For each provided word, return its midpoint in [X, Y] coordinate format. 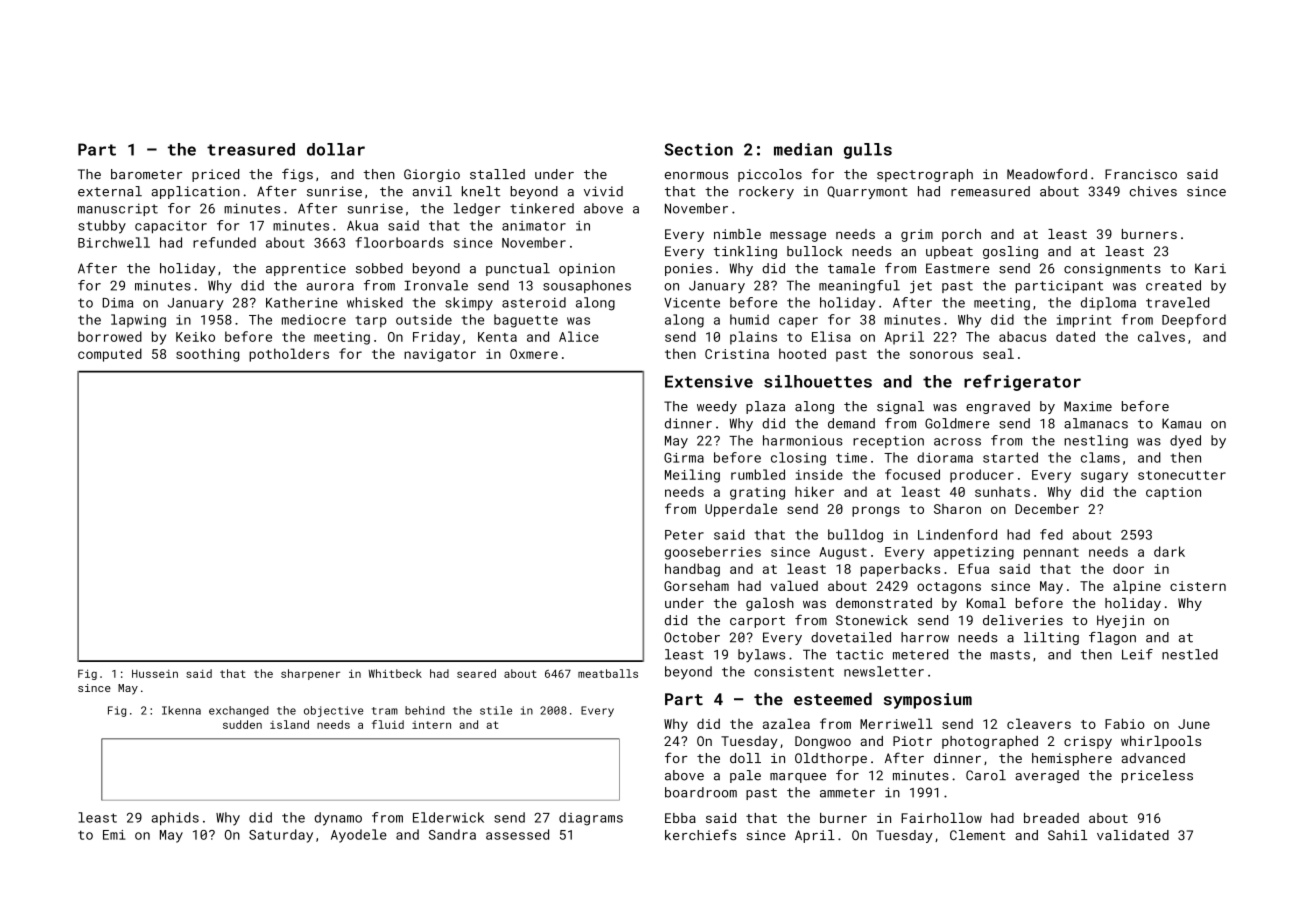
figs [297, 175]
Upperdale [741, 510]
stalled [497, 174]
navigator [440, 355]
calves [1161, 336]
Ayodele [359, 836]
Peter [684, 535]
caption [1173, 493]
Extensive [709, 381]
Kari [1210, 268]
